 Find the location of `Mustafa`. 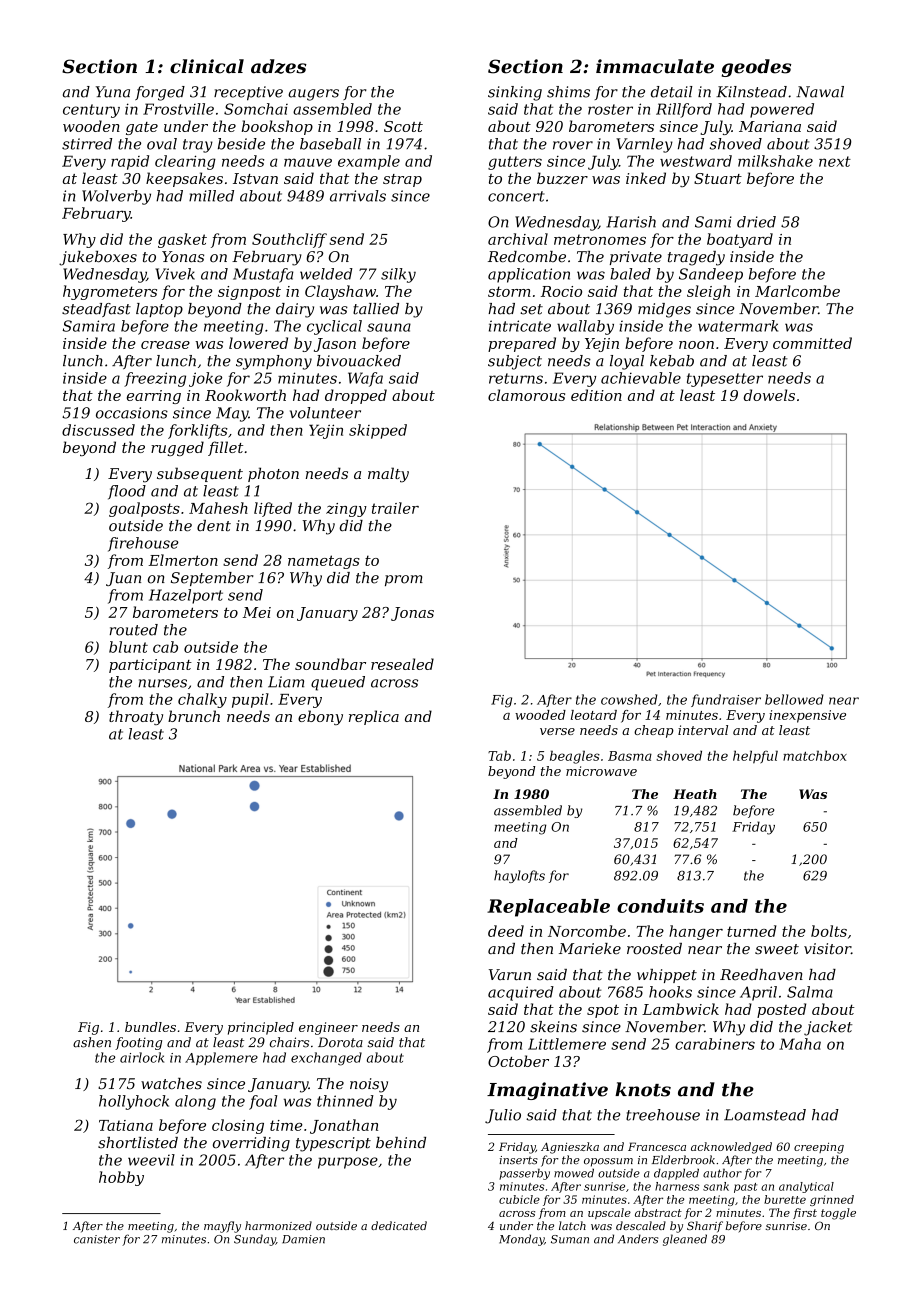

Mustafa is located at coordinates (263, 275).
